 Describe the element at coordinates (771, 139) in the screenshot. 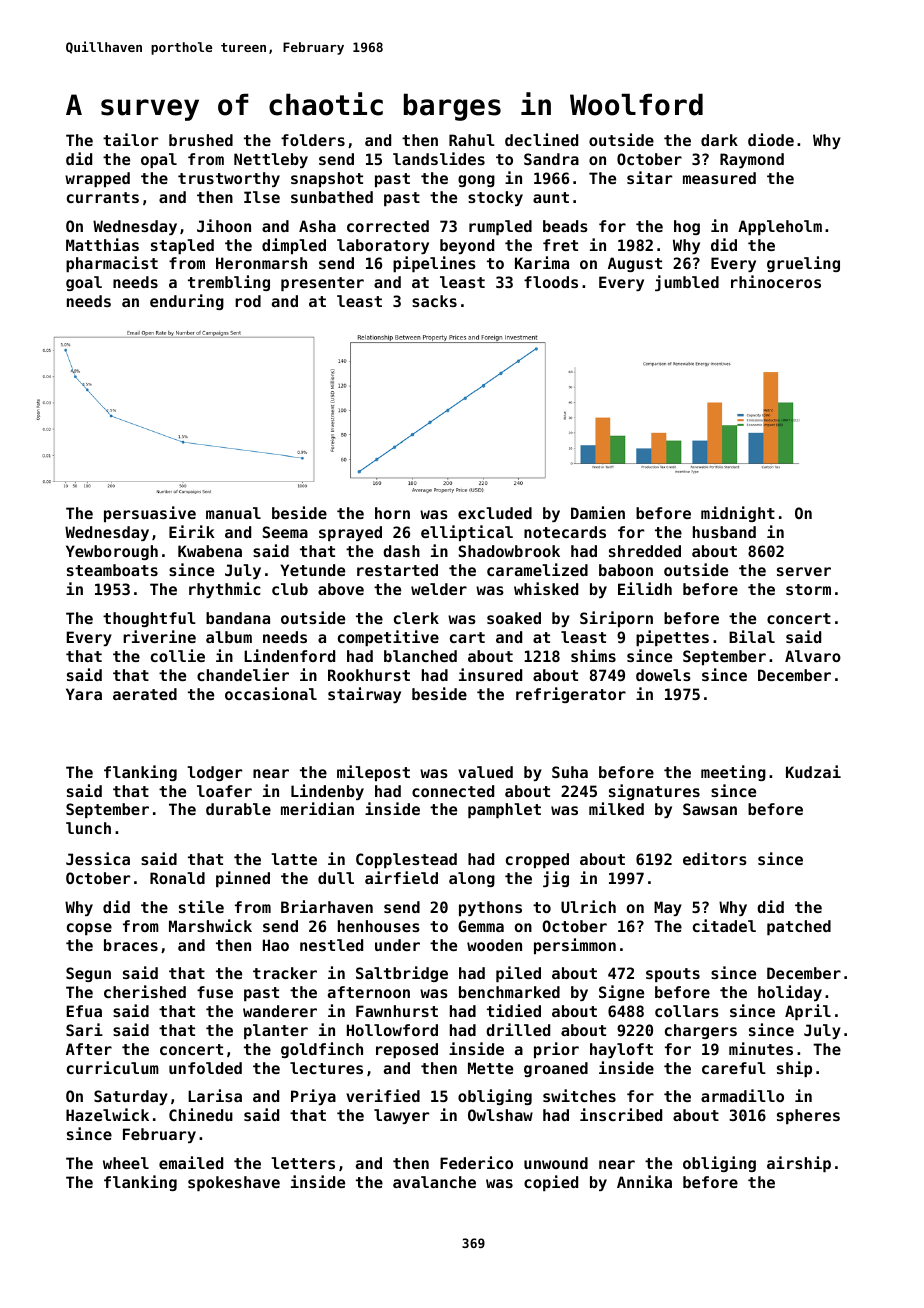

I see `diode` at that location.
